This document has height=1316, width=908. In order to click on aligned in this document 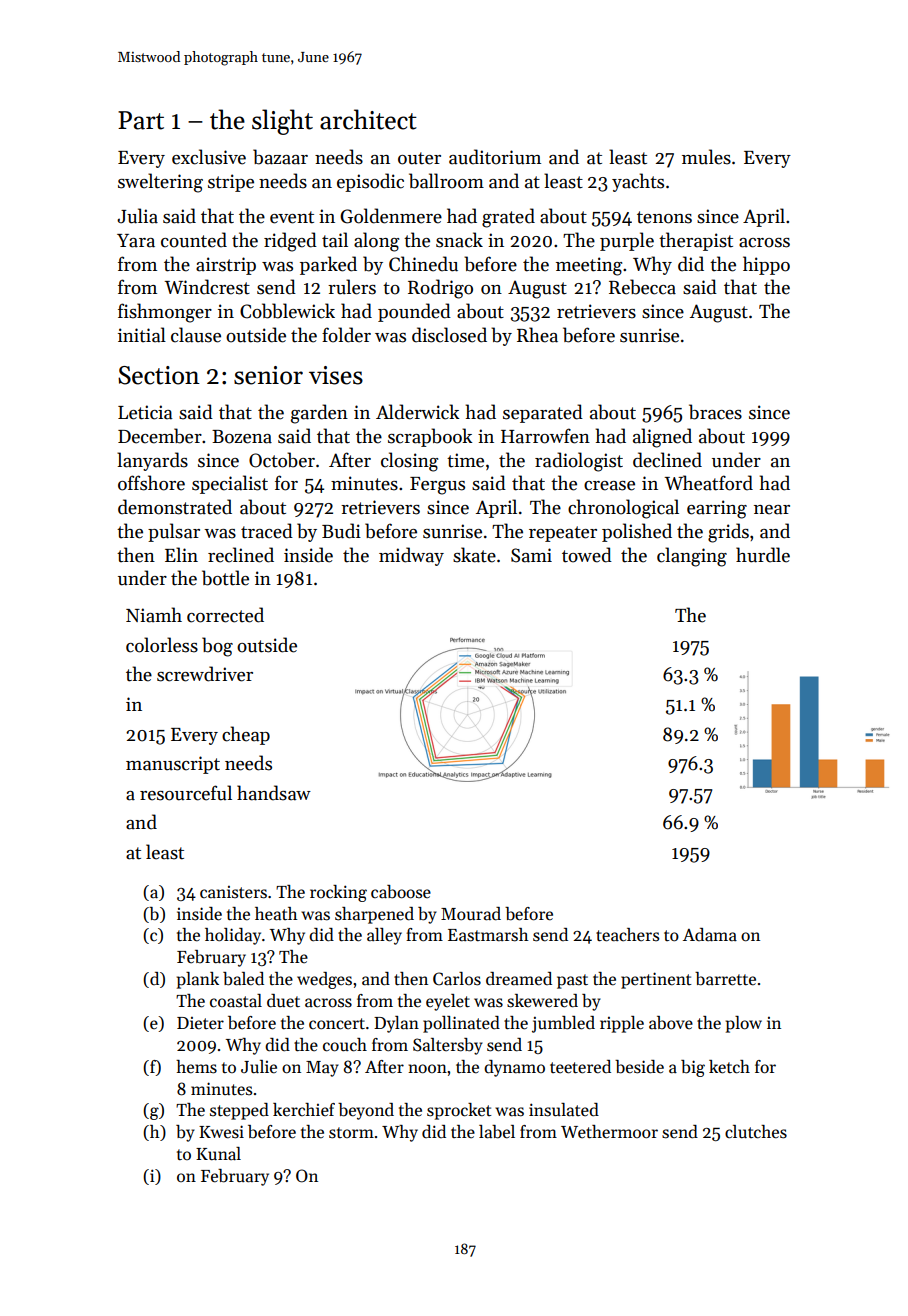, I will do `click(662, 438)`.
